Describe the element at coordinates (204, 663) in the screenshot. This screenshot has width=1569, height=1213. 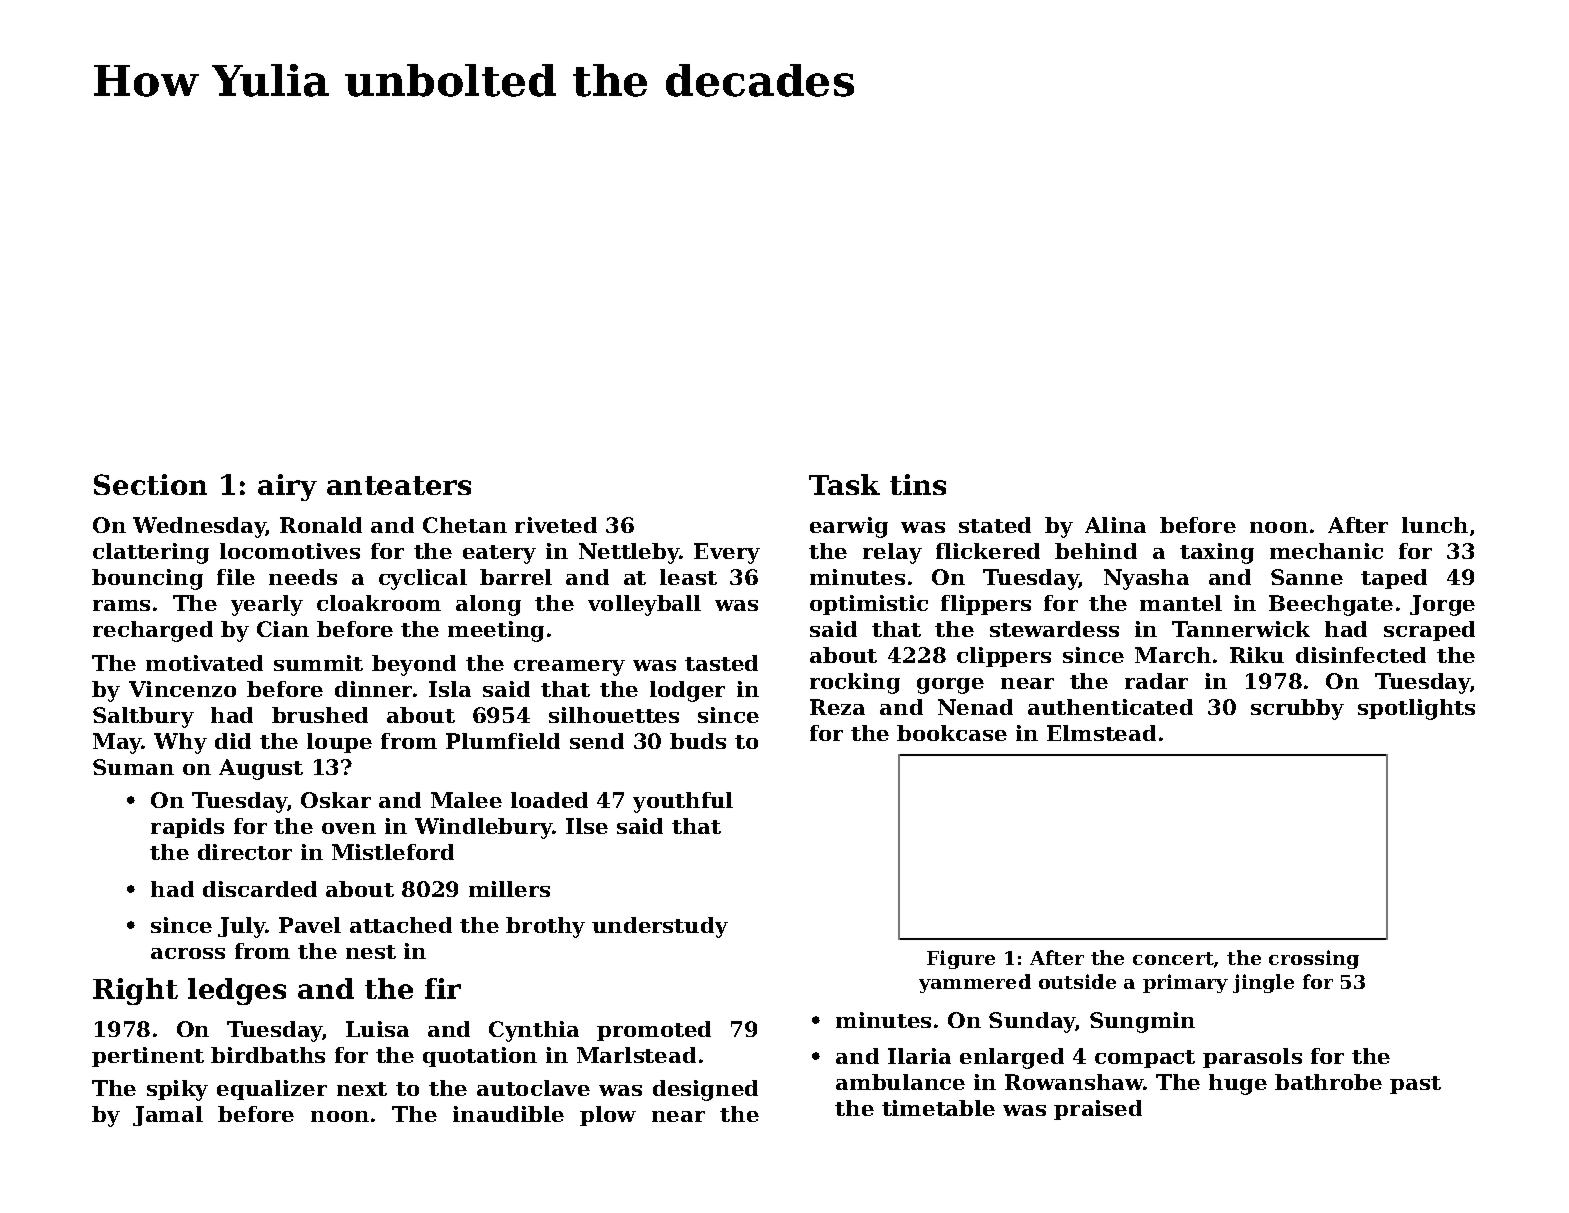
I see `motivated` at that location.
